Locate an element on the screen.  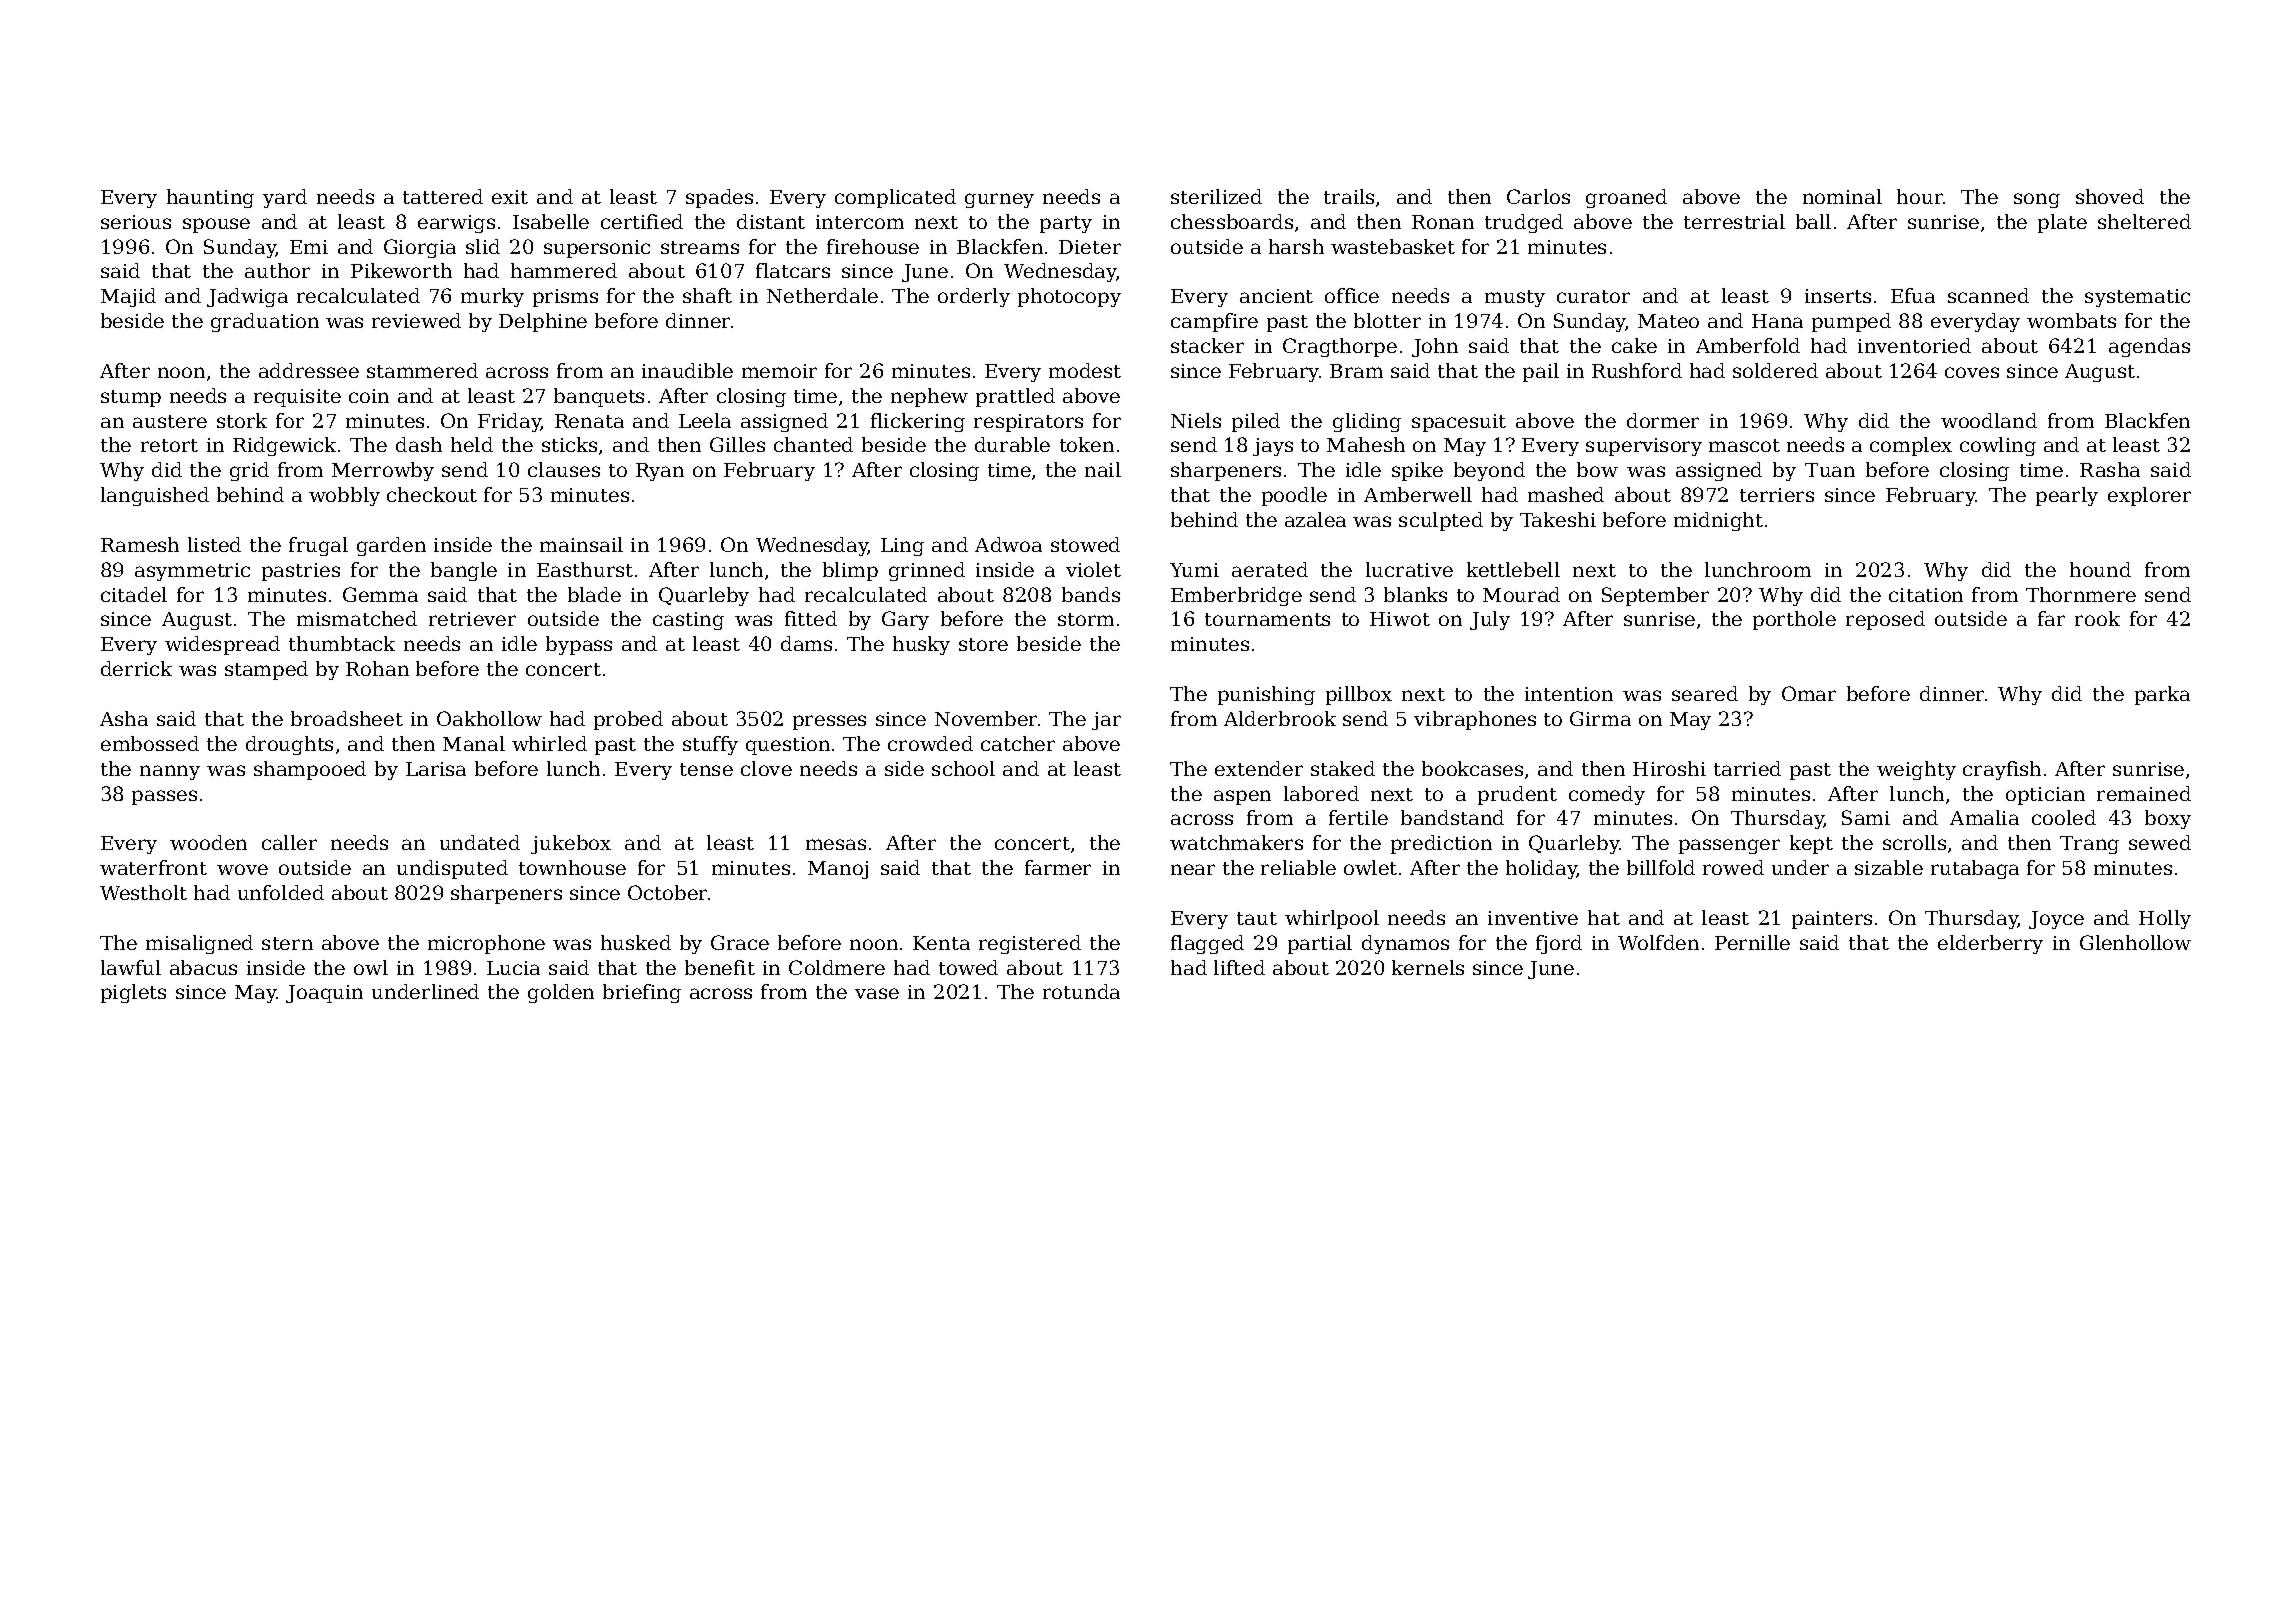
fertile is located at coordinates (1358, 817).
